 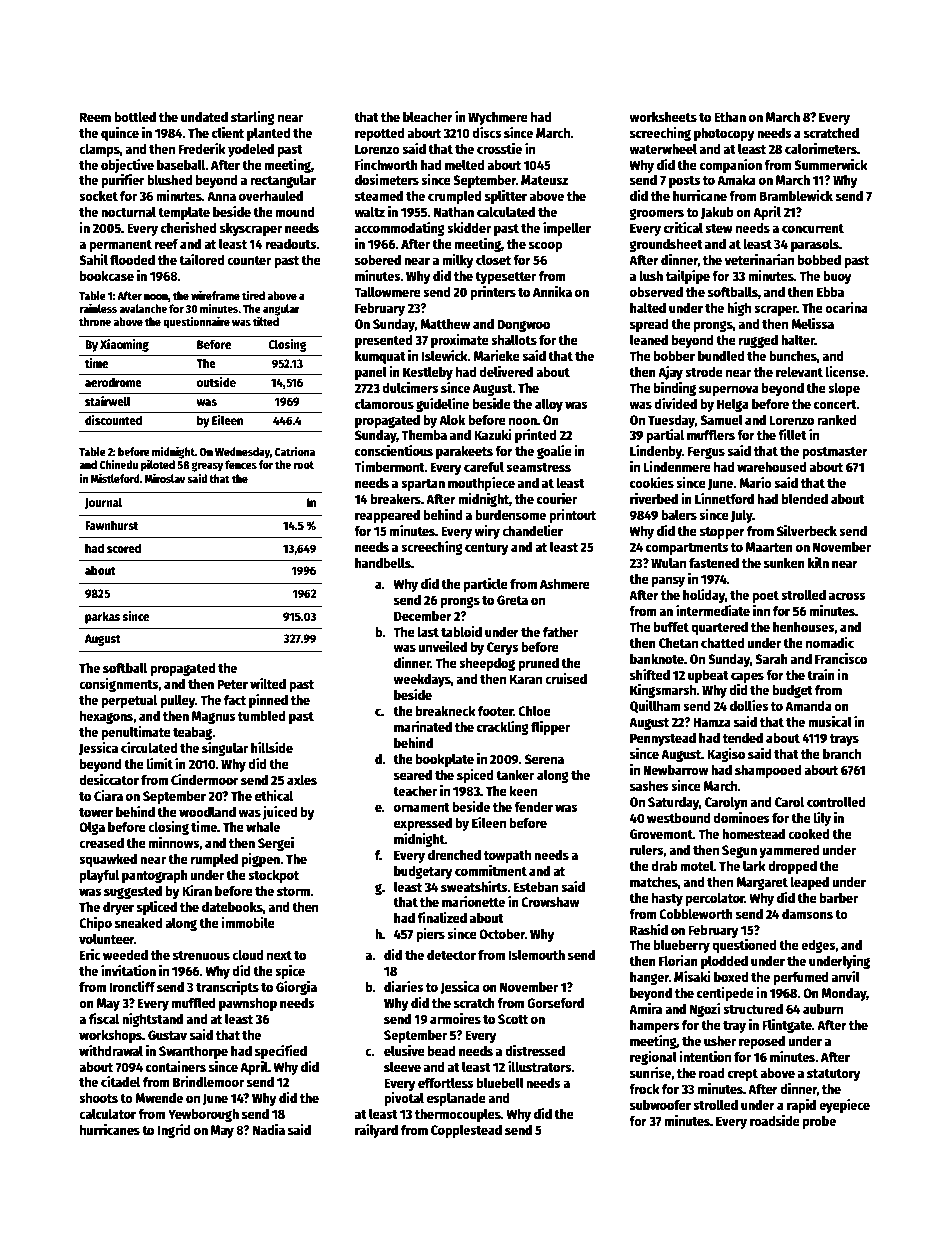 What do you see at coordinates (376, 1131) in the screenshot?
I see `railyard` at bounding box center [376, 1131].
